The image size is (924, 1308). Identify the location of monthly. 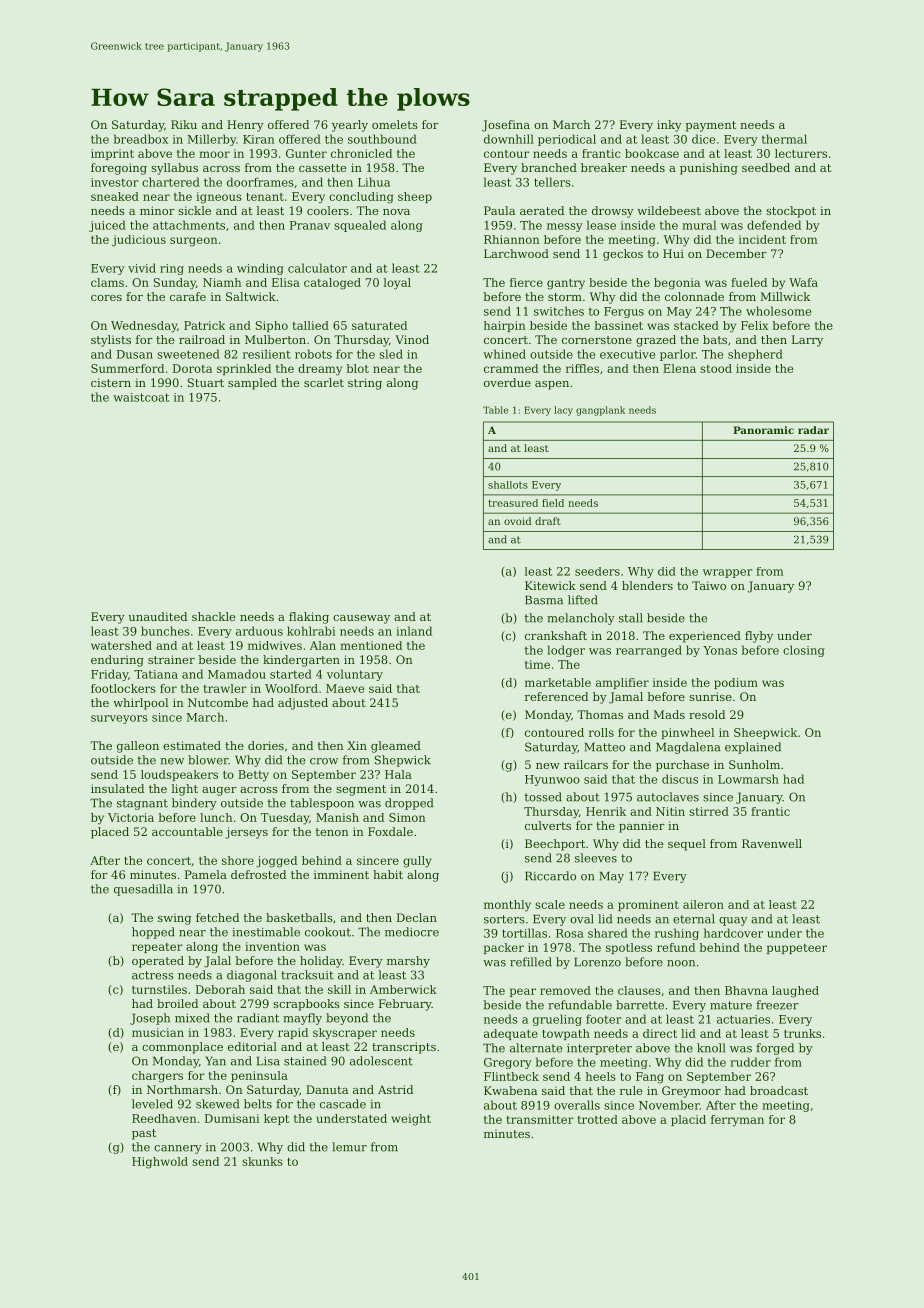
(507, 906).
